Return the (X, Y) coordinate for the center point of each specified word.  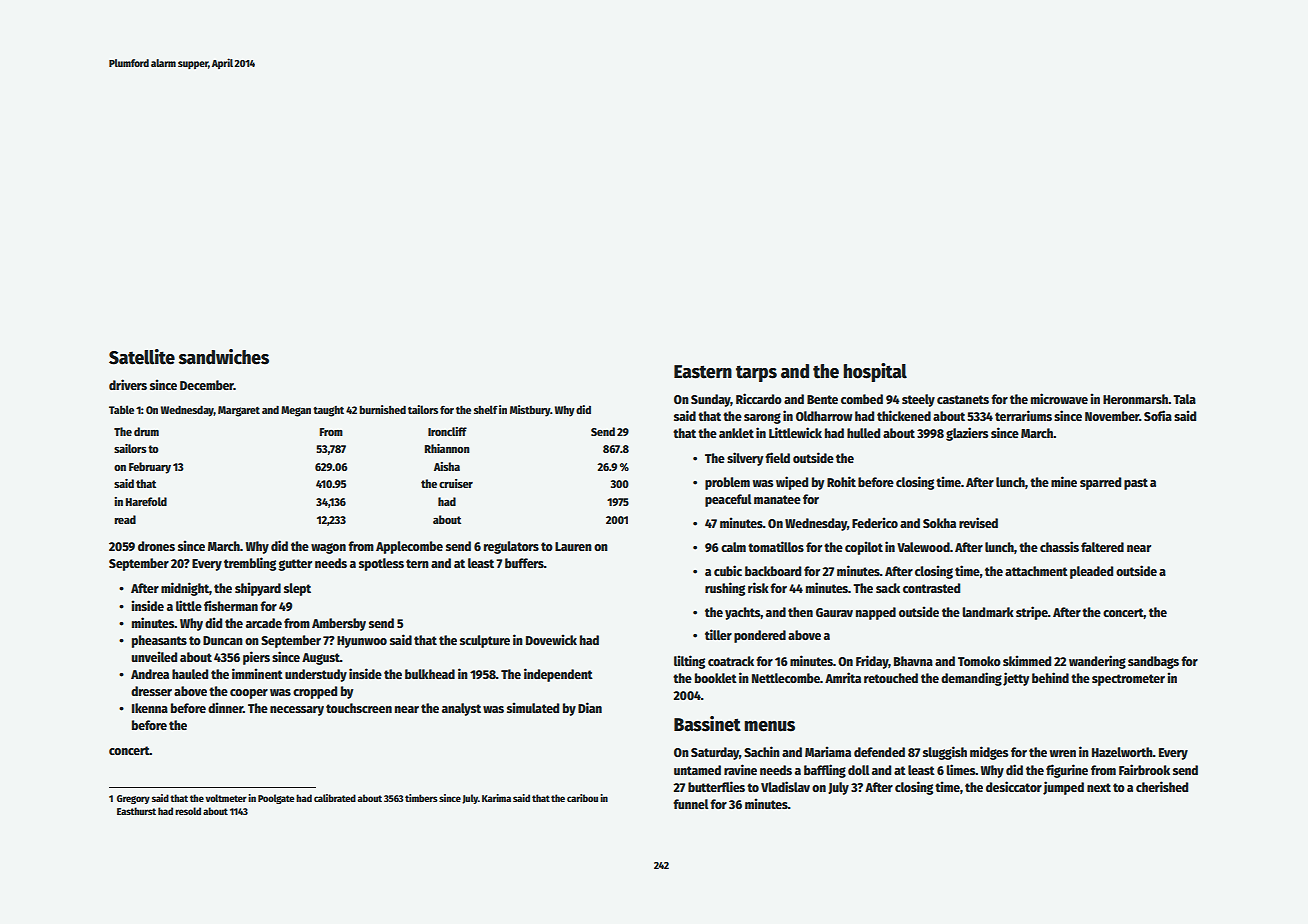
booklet (716, 678)
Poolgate (276, 799)
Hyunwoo (362, 642)
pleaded (1091, 572)
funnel (691, 804)
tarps (756, 373)
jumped (1063, 788)
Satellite (142, 357)
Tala (1184, 399)
